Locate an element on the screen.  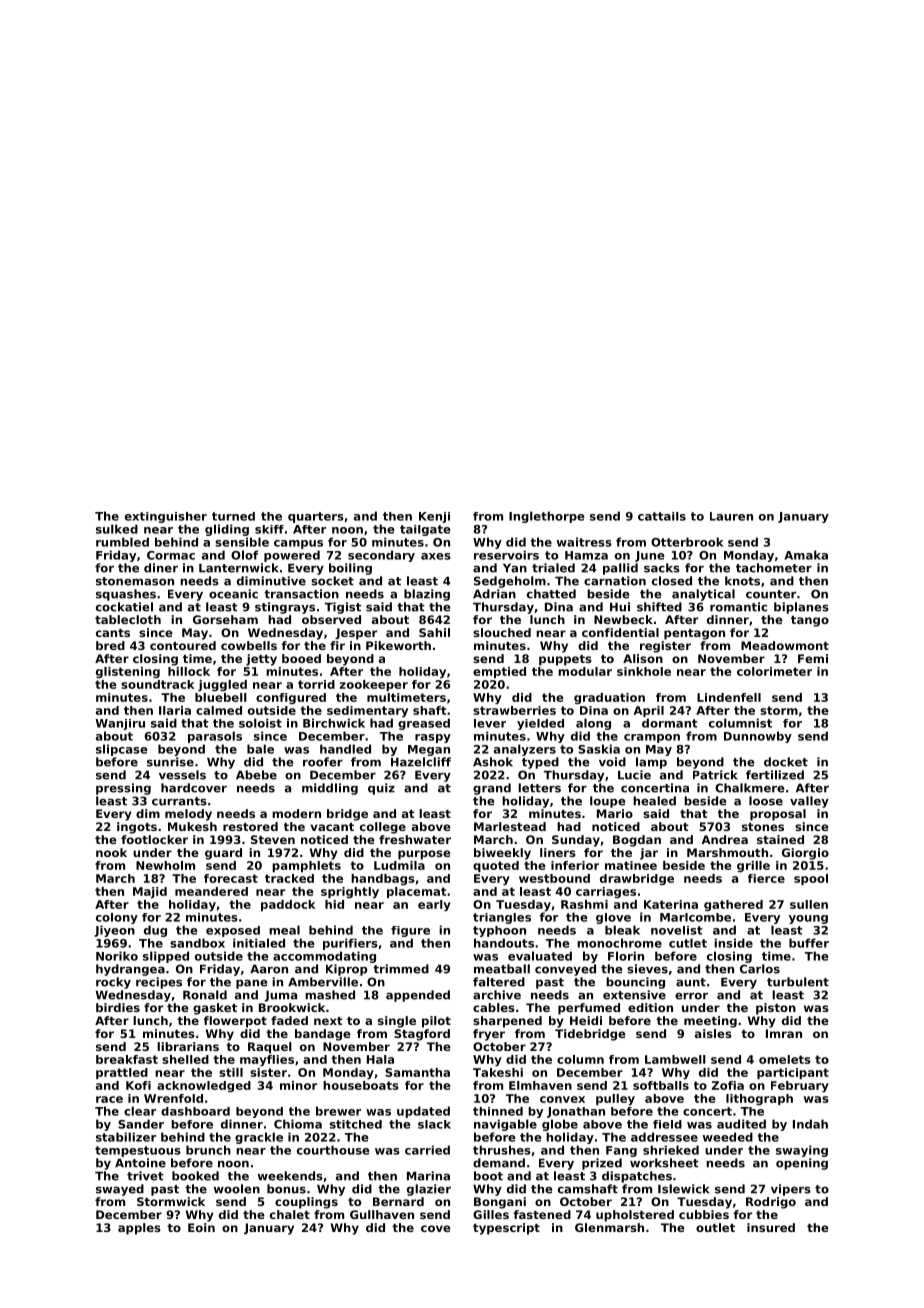
Otterbrook is located at coordinates (687, 542).
